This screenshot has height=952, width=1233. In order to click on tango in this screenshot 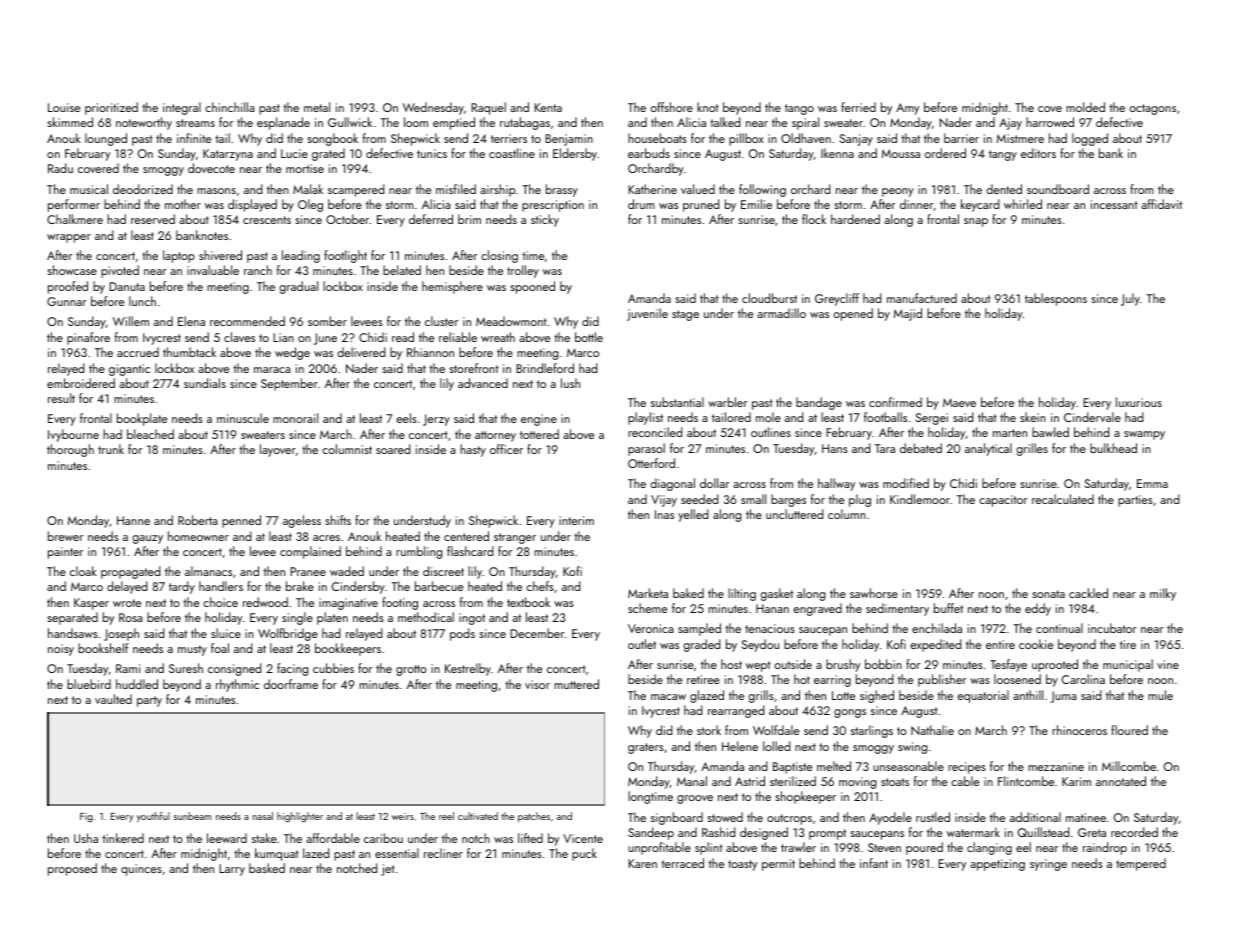, I will do `click(799, 109)`.
